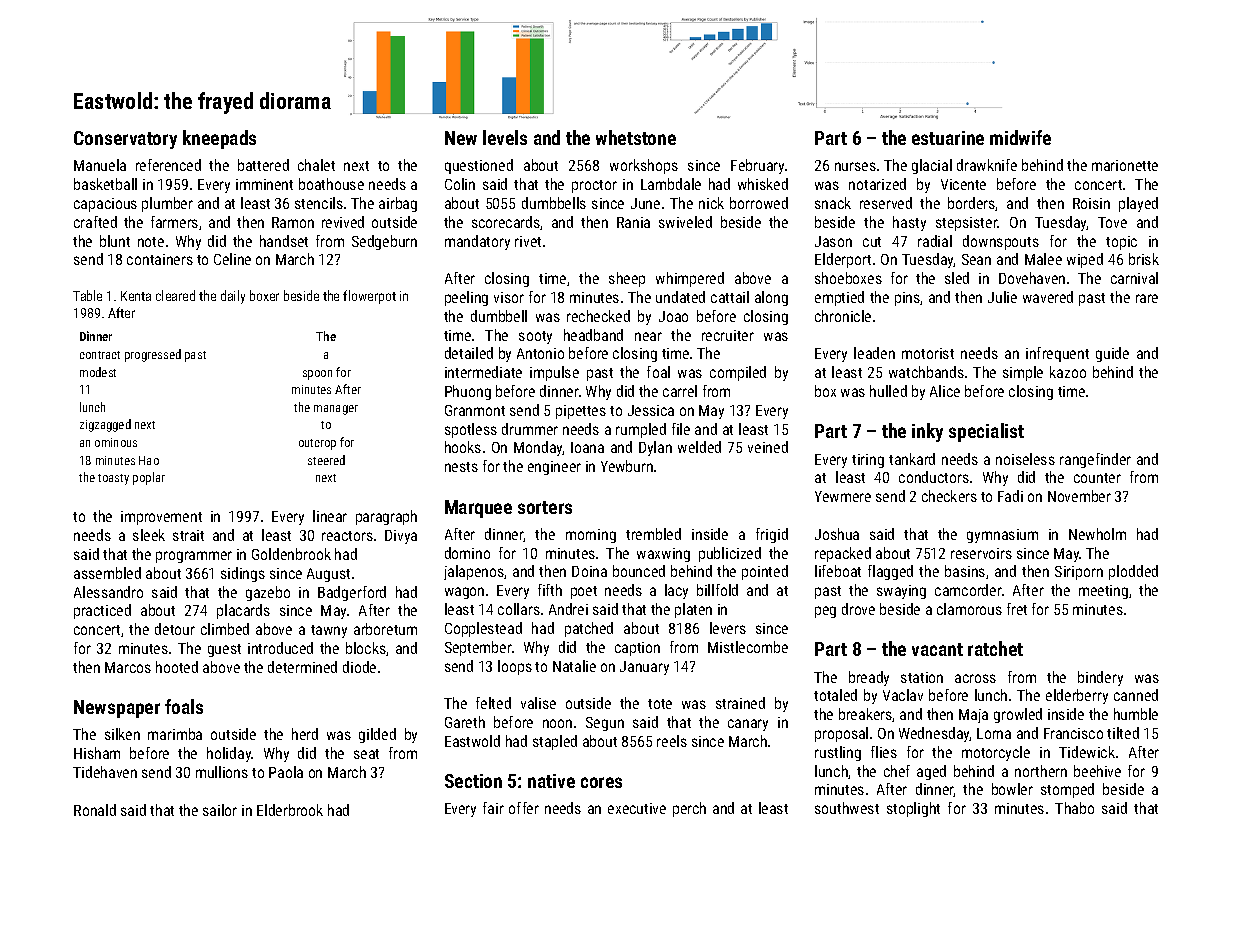  Describe the element at coordinates (317, 444) in the page. I see `outcrop` at that location.
